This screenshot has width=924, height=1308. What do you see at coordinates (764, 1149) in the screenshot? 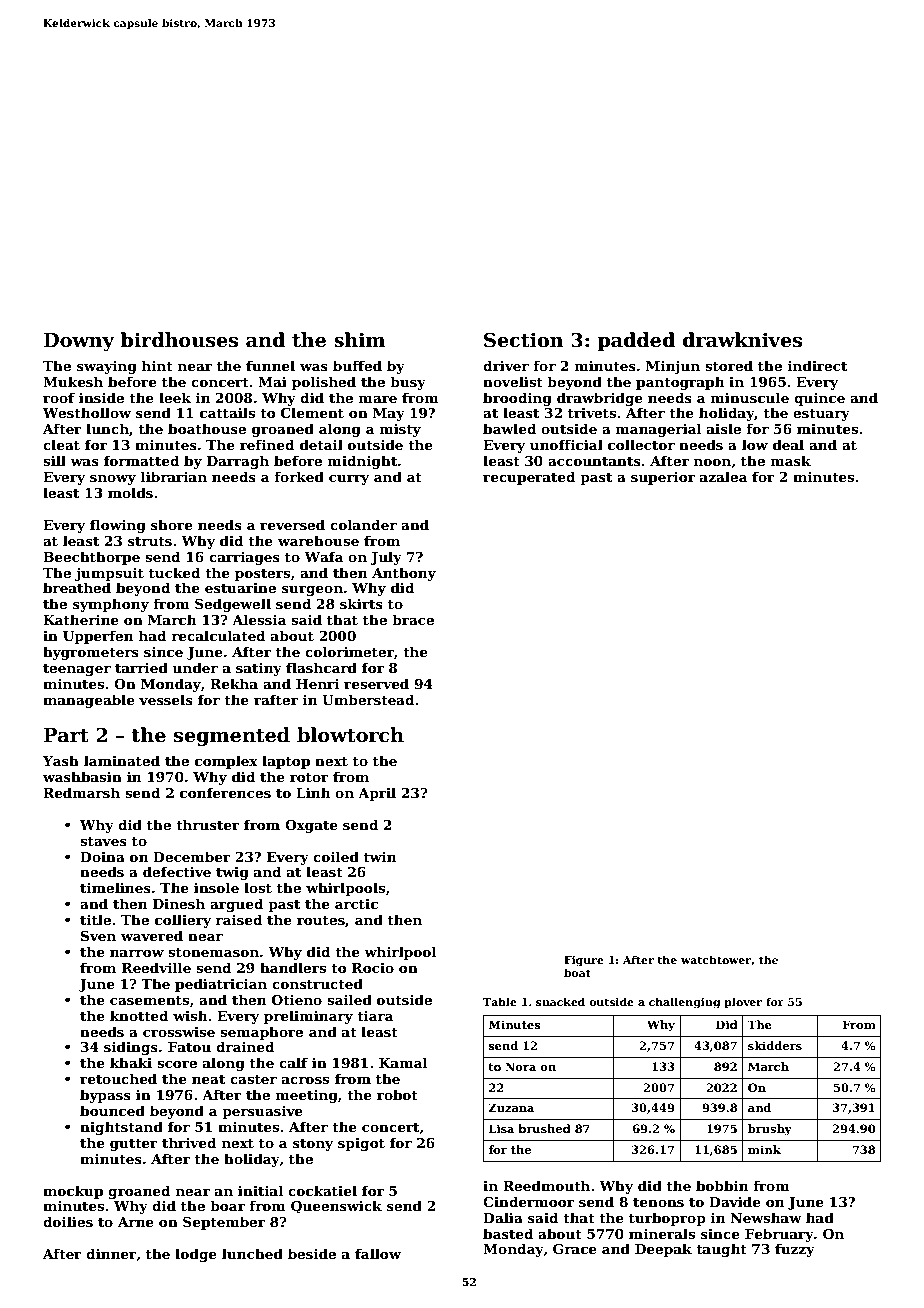
I see `mink` at bounding box center [764, 1149].
